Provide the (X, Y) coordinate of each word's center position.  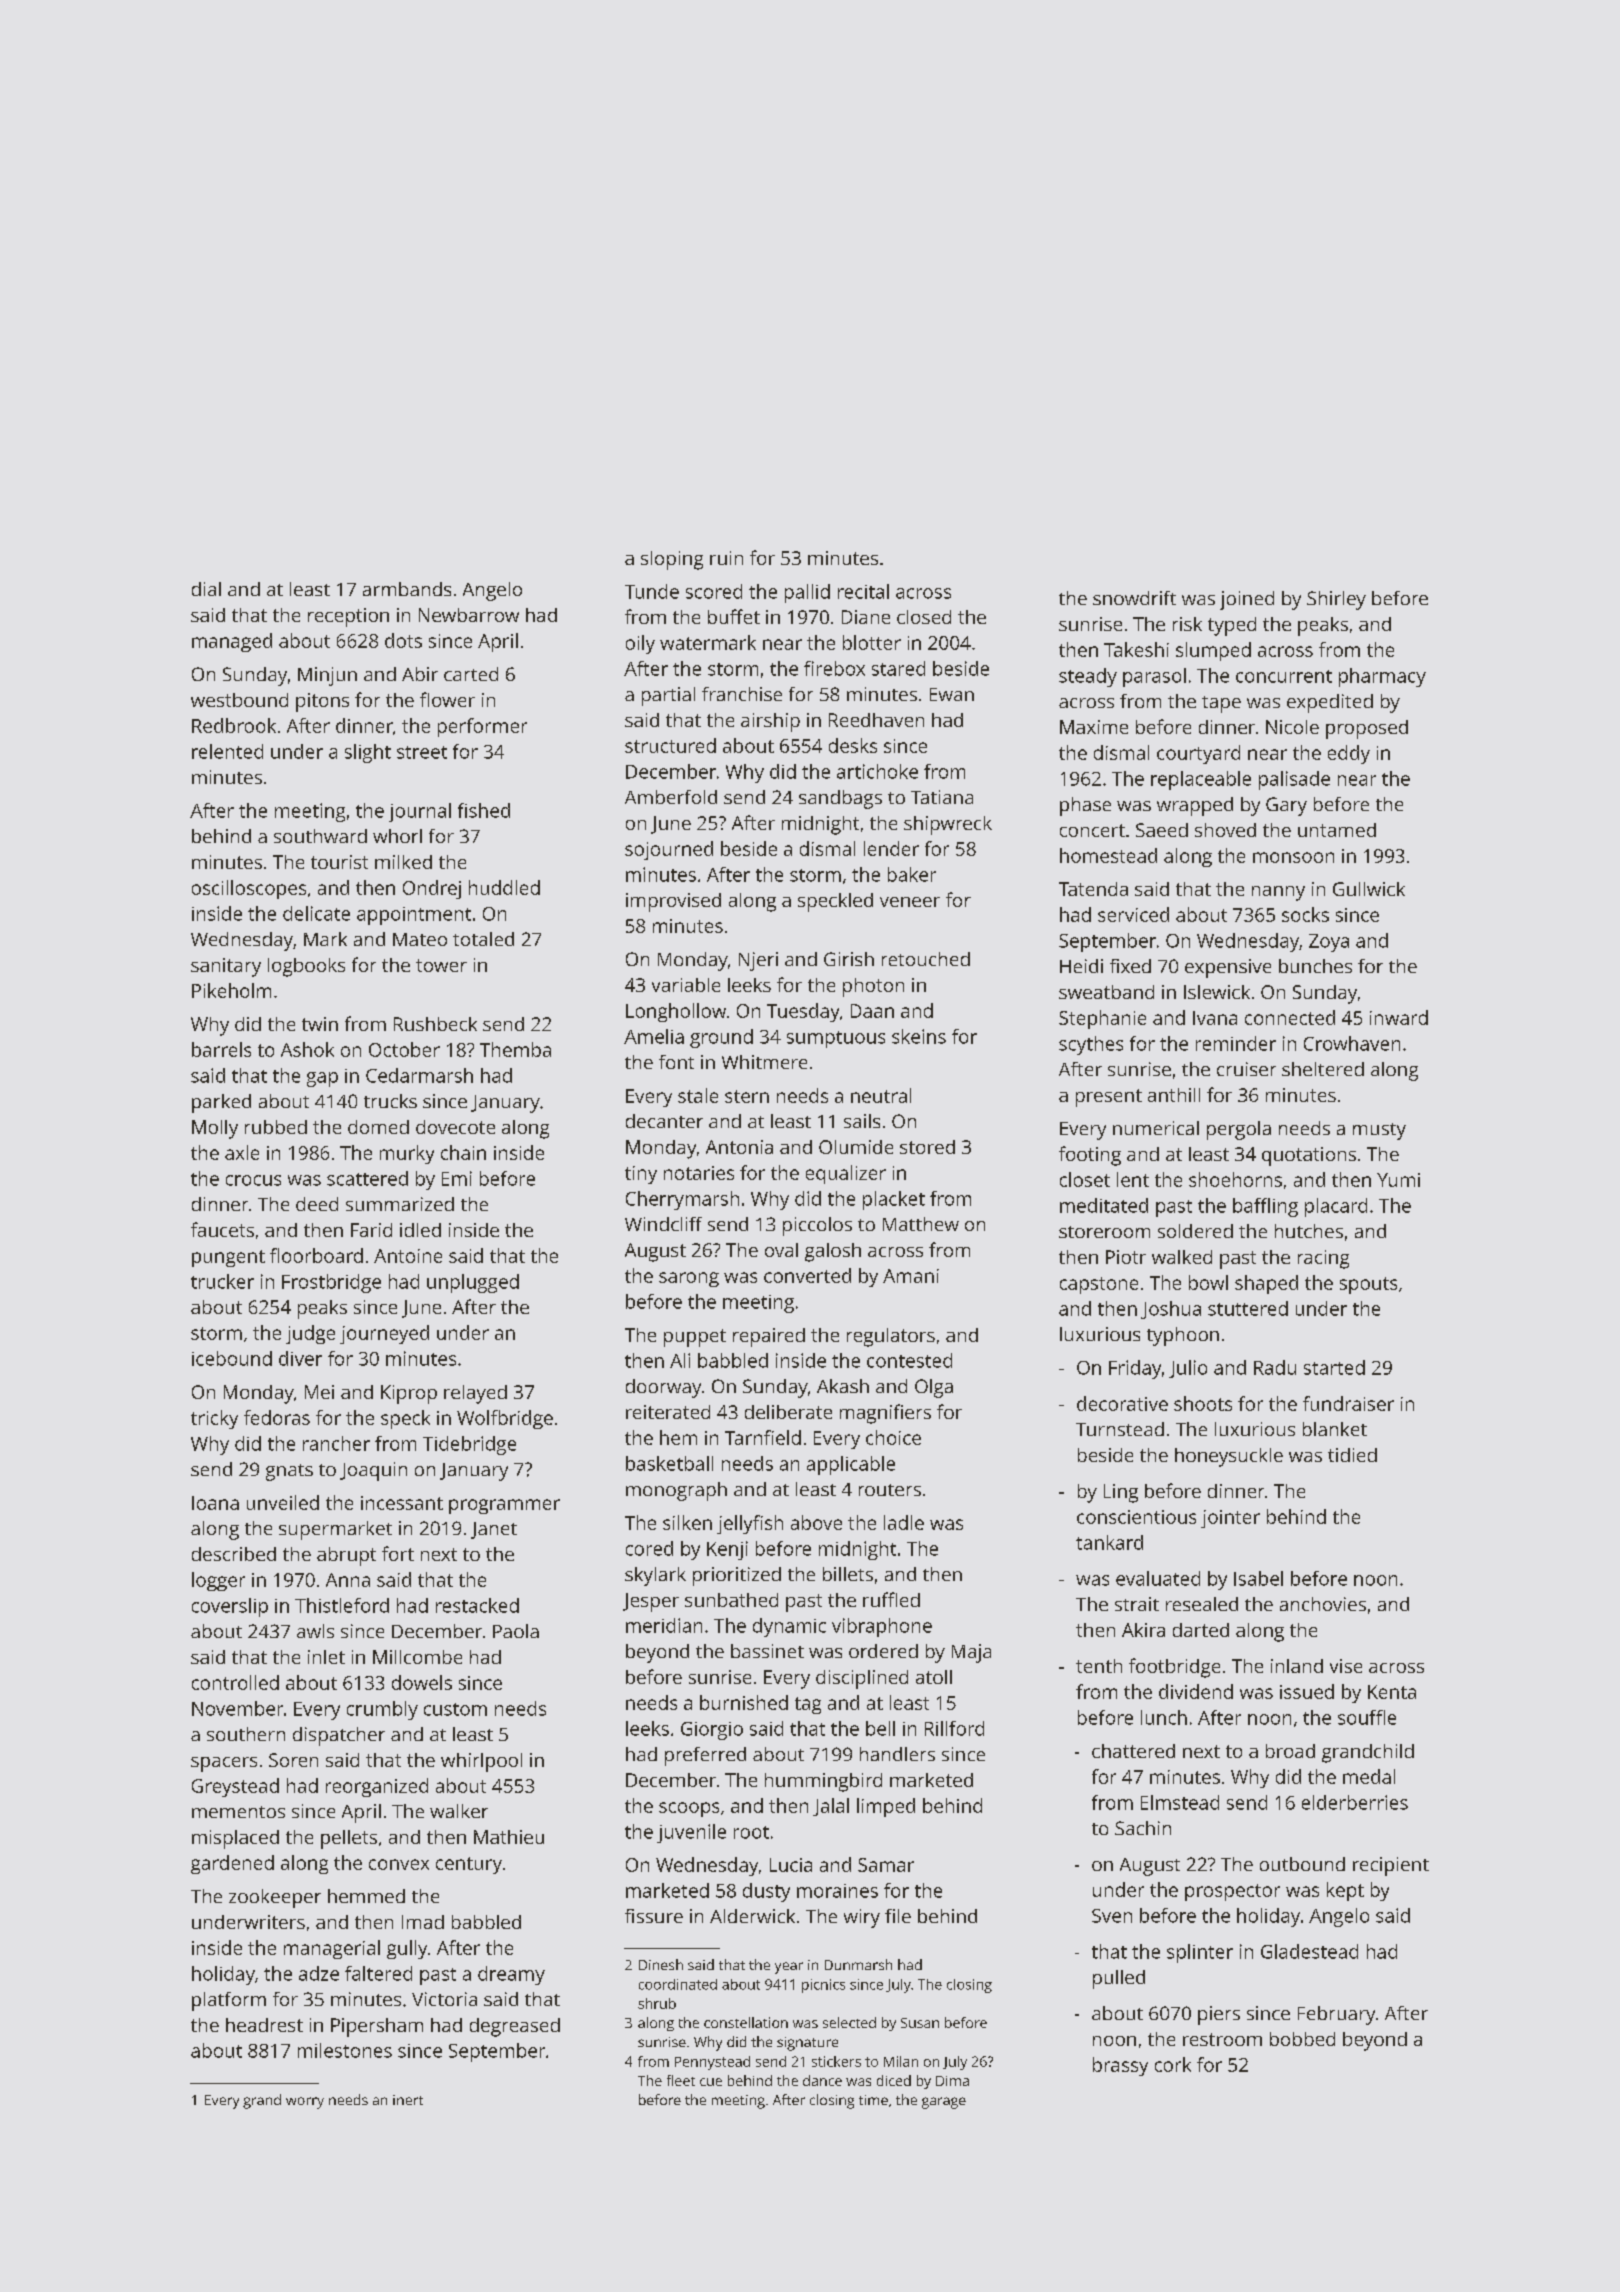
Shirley (1336, 600)
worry (305, 2103)
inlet (326, 1657)
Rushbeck (435, 1024)
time (873, 2100)
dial (206, 589)
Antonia (739, 1147)
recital (863, 591)
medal (1369, 1776)
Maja (971, 1653)
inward (1399, 1017)
